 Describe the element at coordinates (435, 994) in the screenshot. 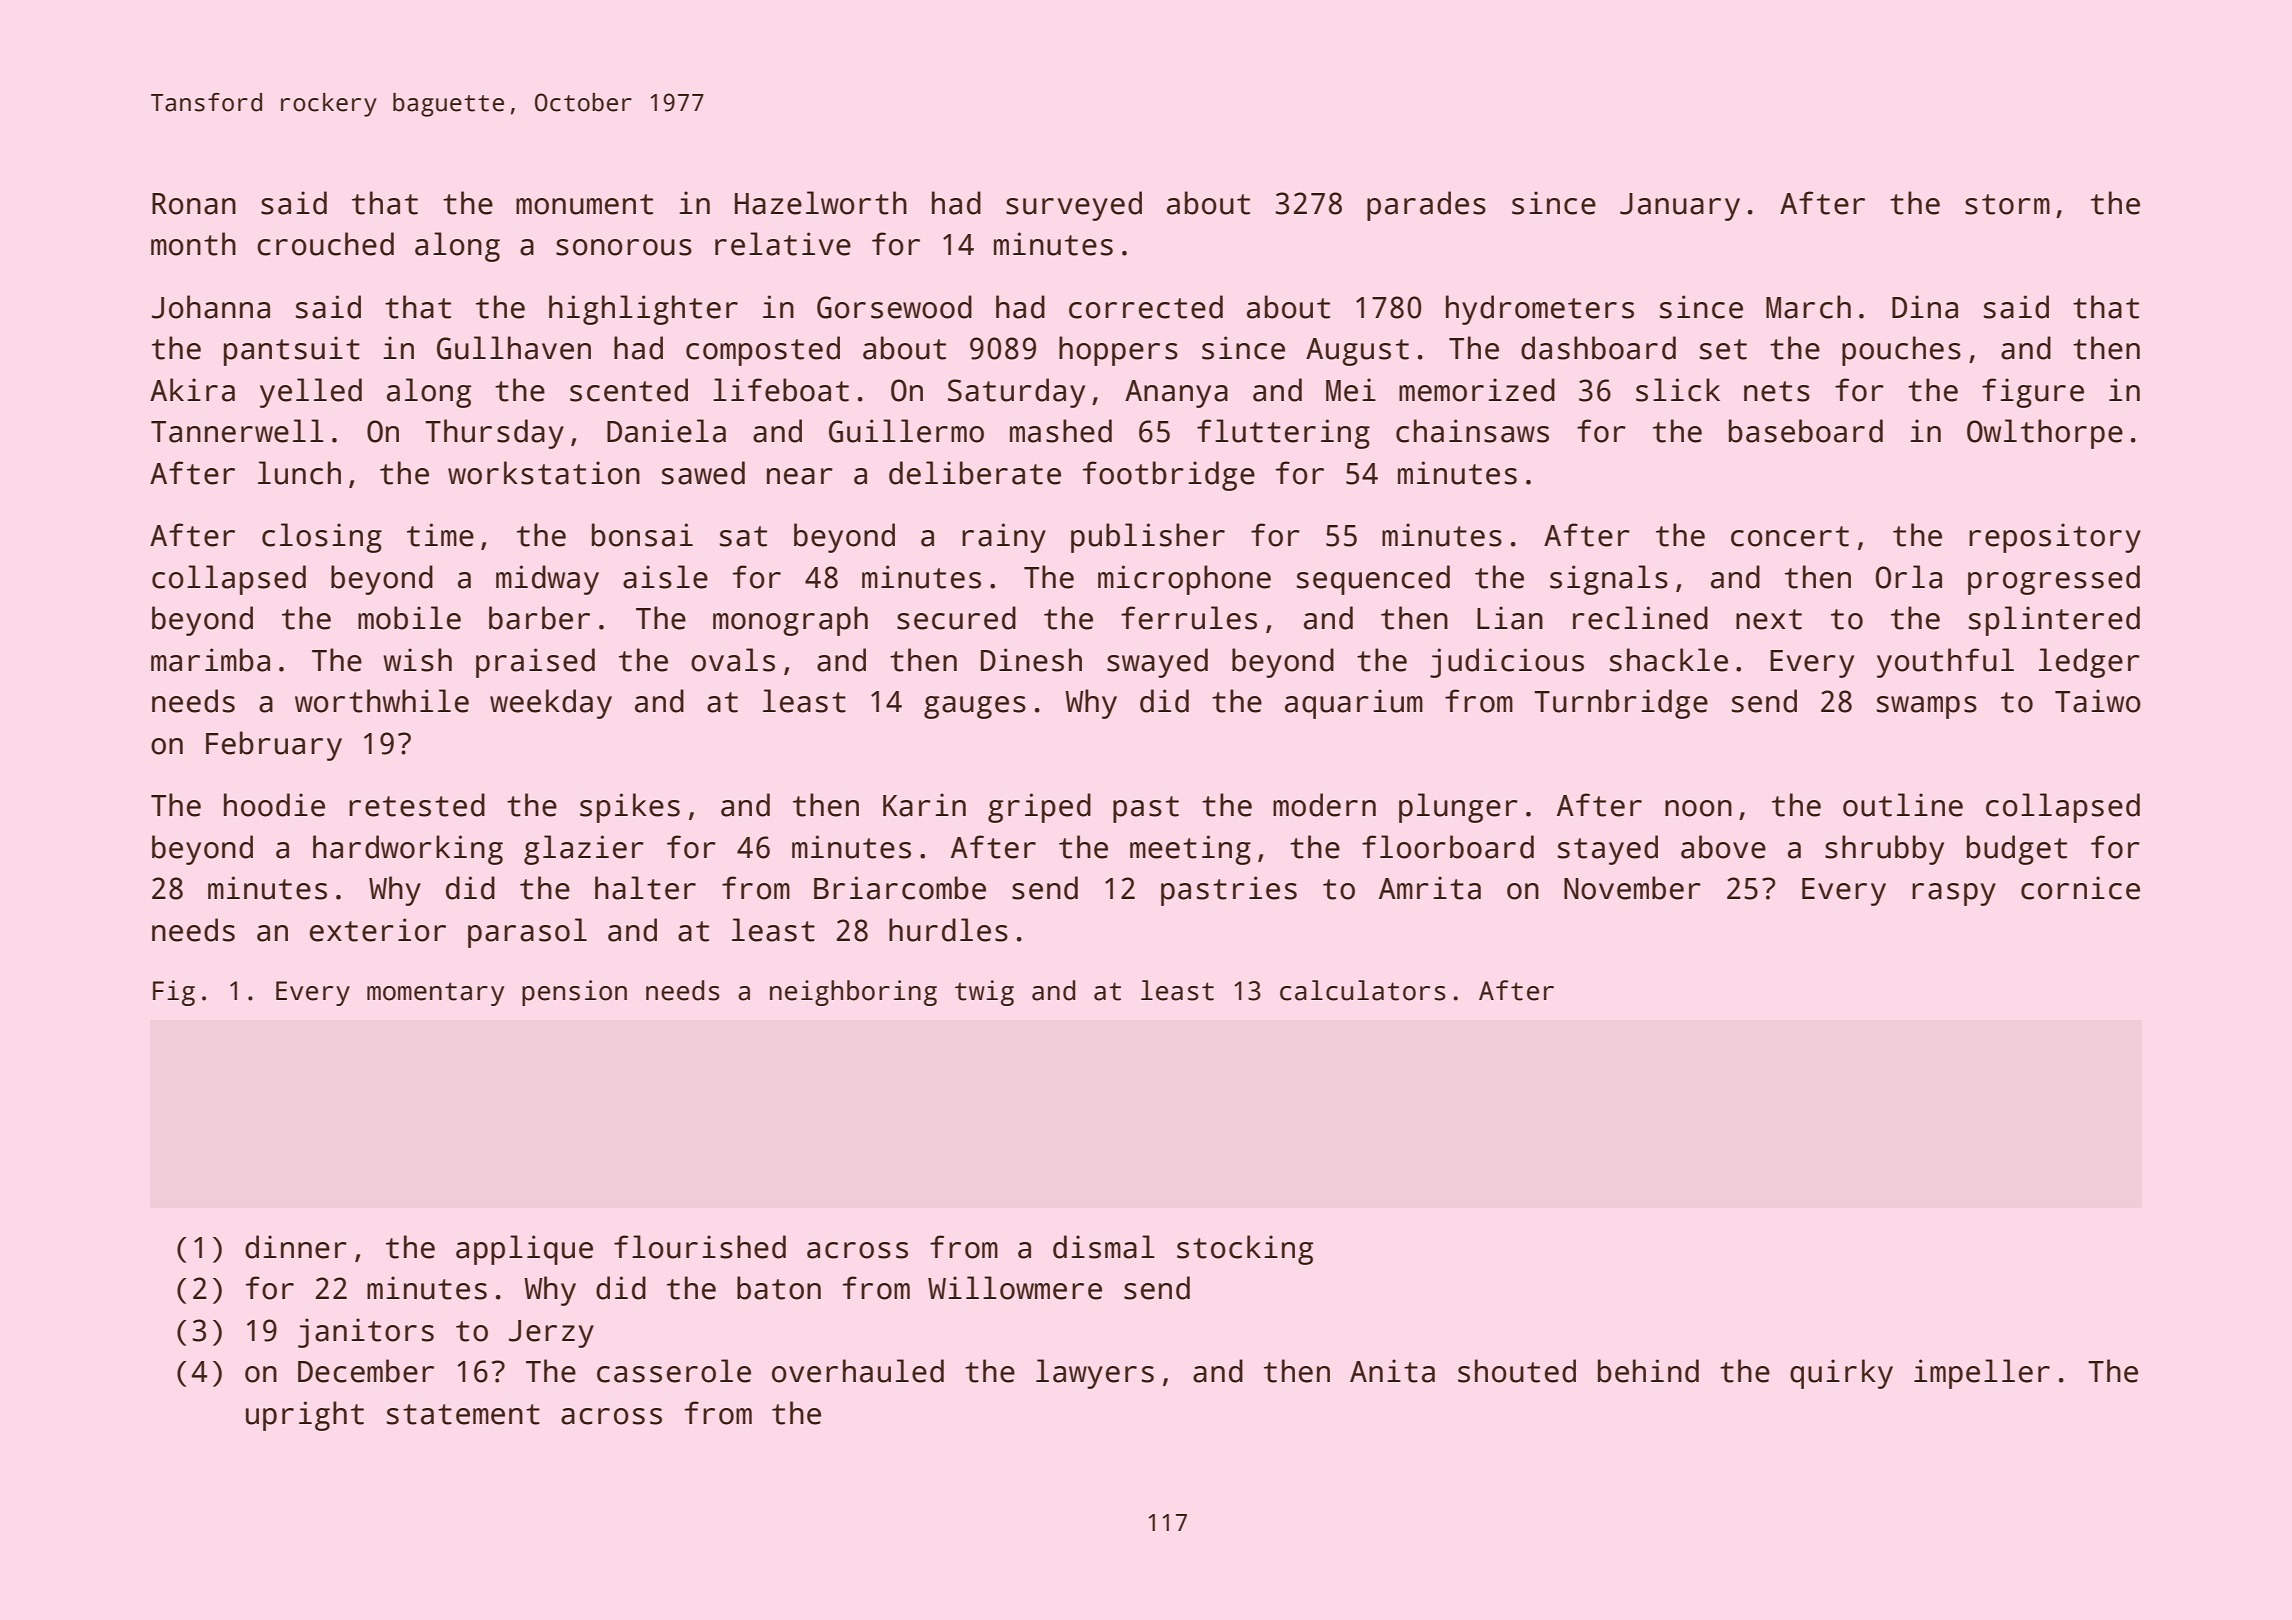

I see `momentary` at that location.
